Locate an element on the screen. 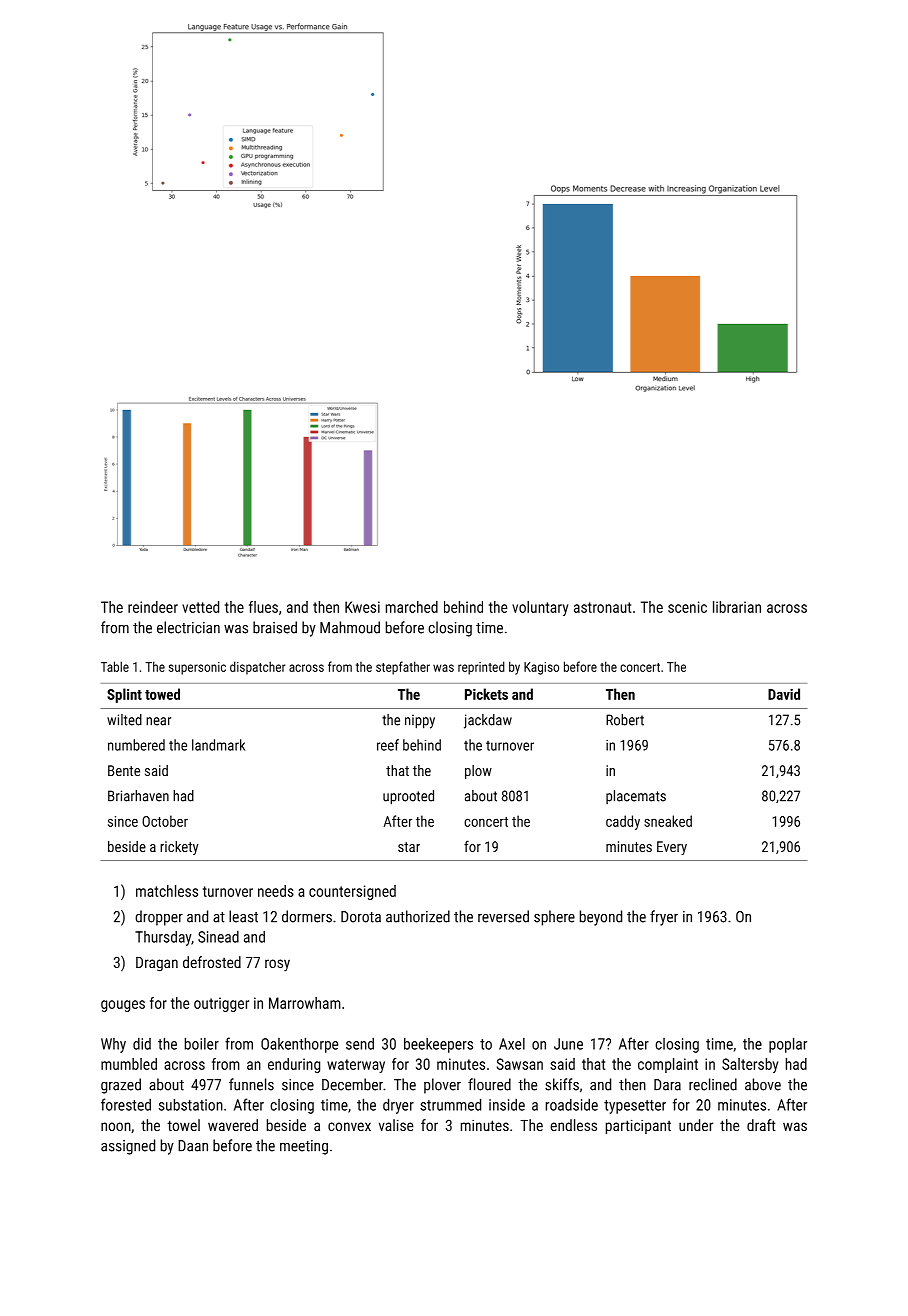  Dorota is located at coordinates (361, 917).
